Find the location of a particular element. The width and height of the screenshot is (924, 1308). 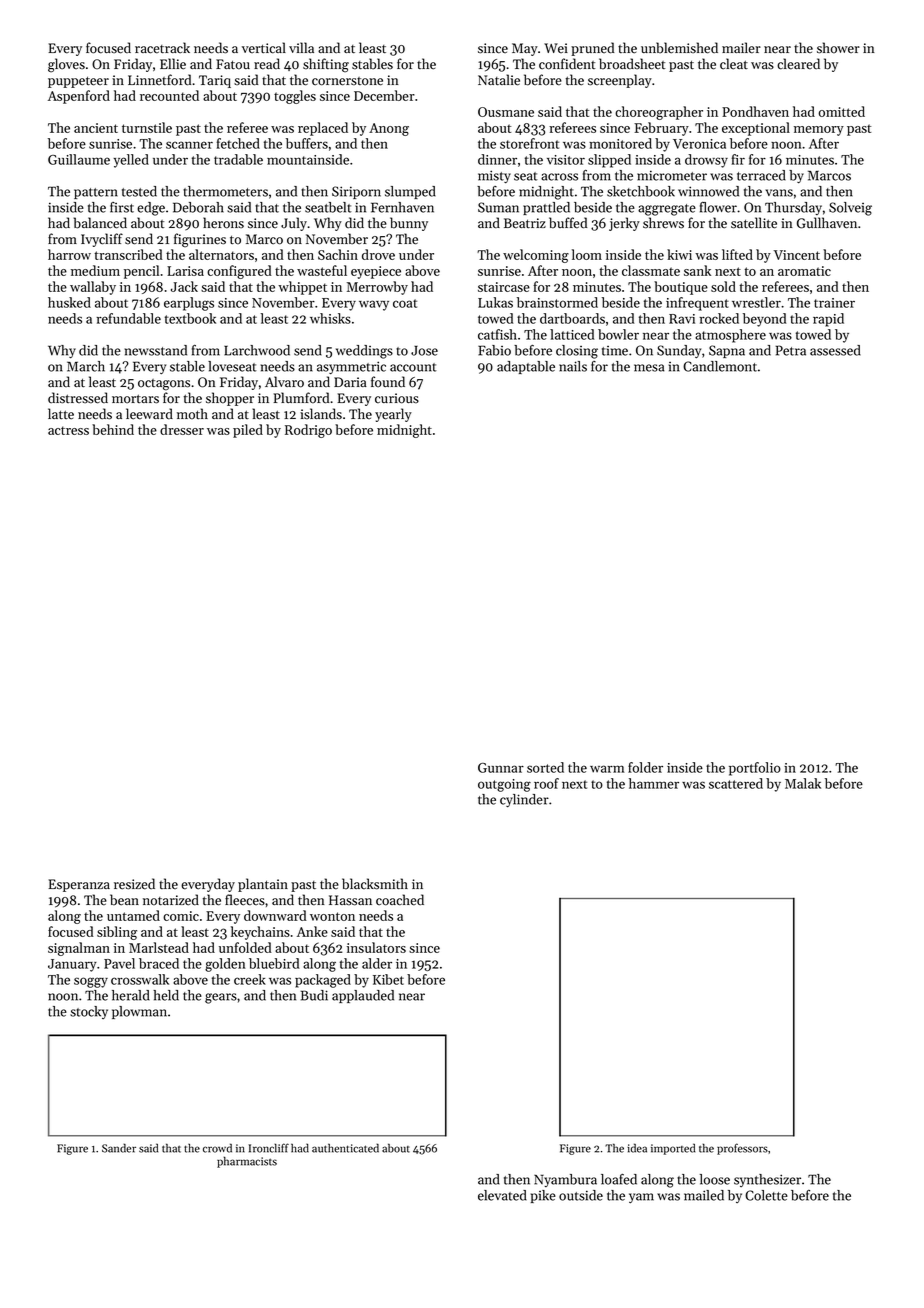

Linnetford is located at coordinates (159, 80).
